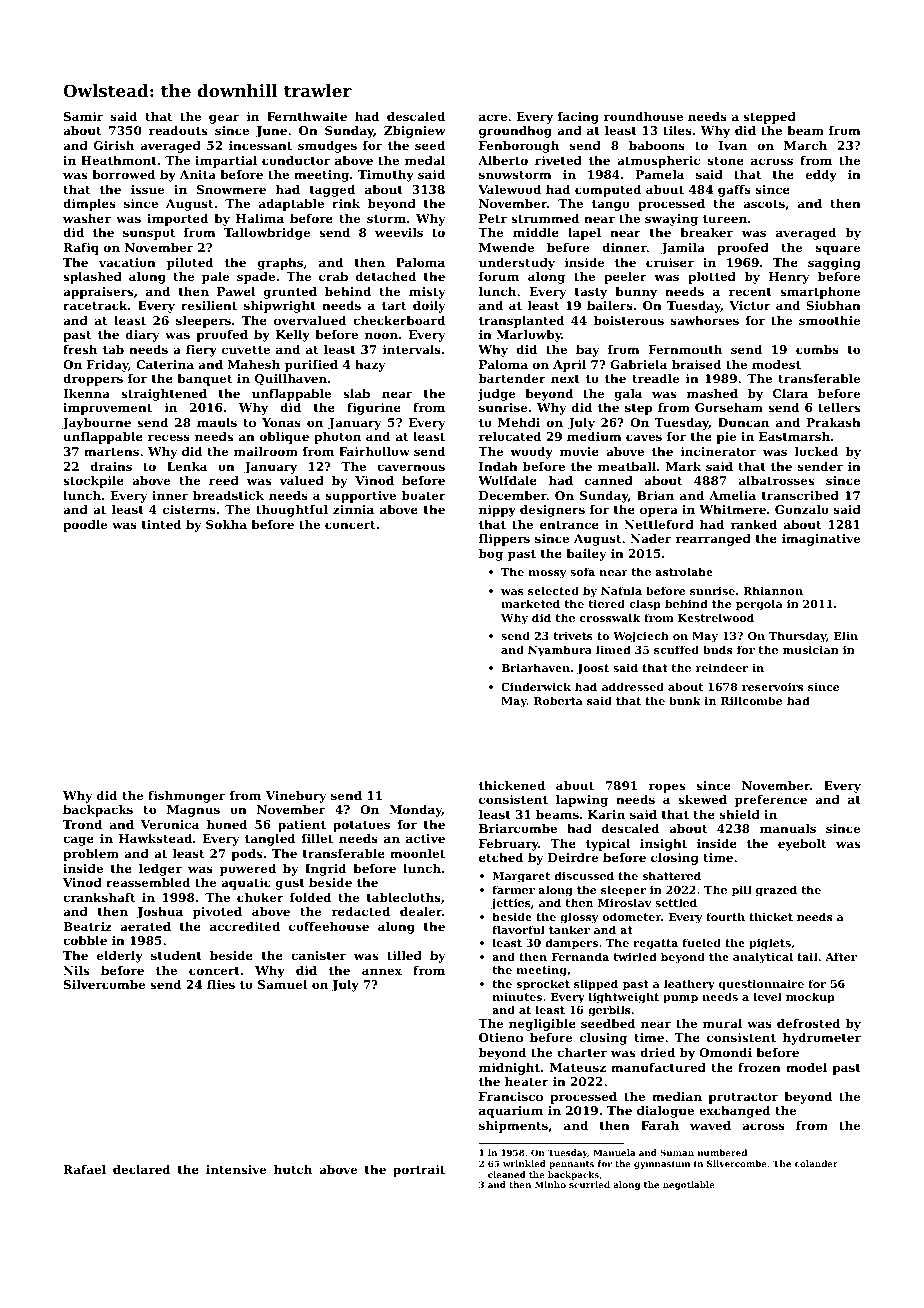 The image size is (924, 1308). Describe the element at coordinates (84, 1169) in the page. I see `Rafael` at that location.
